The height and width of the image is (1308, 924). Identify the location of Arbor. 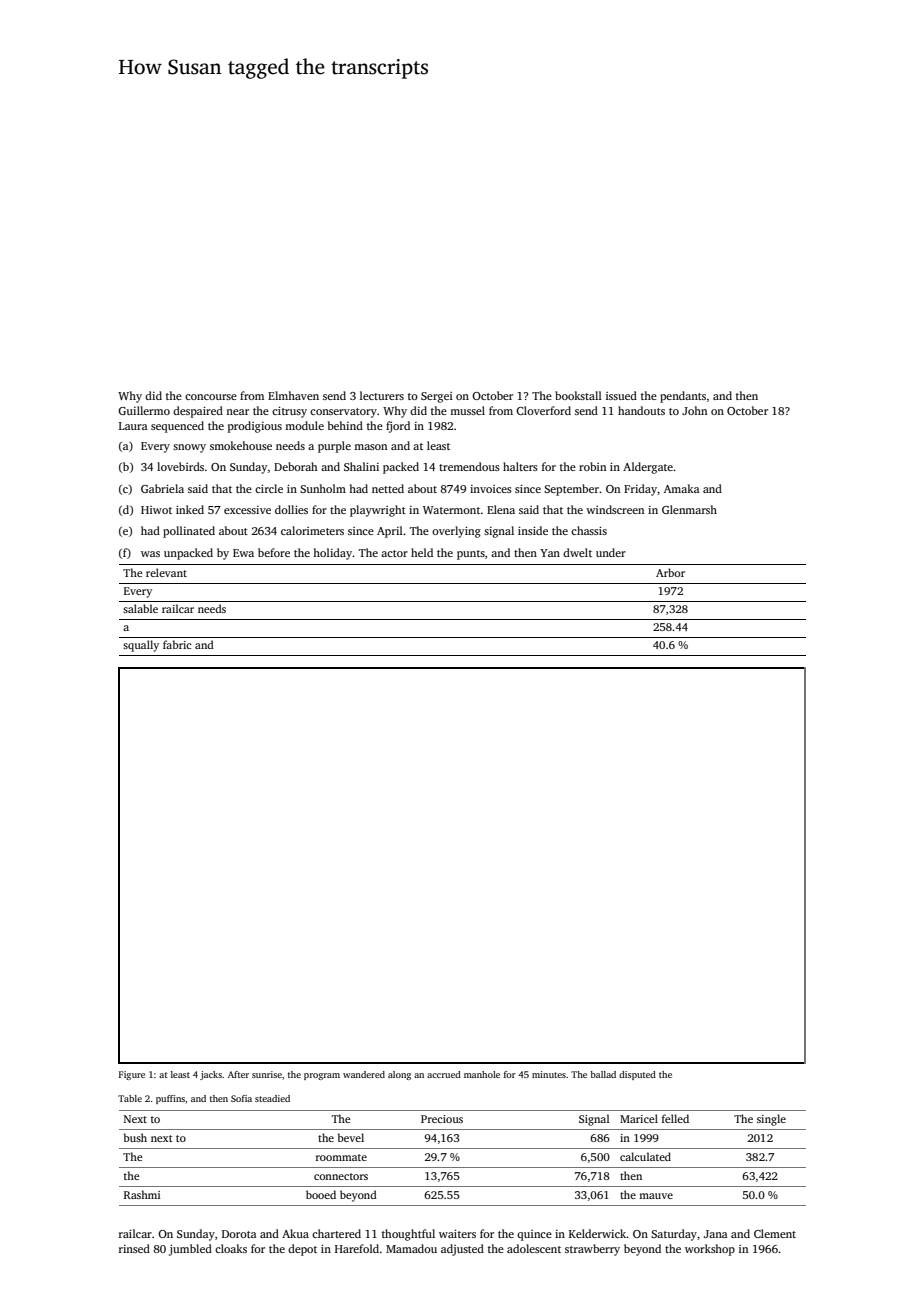
(670, 572).
